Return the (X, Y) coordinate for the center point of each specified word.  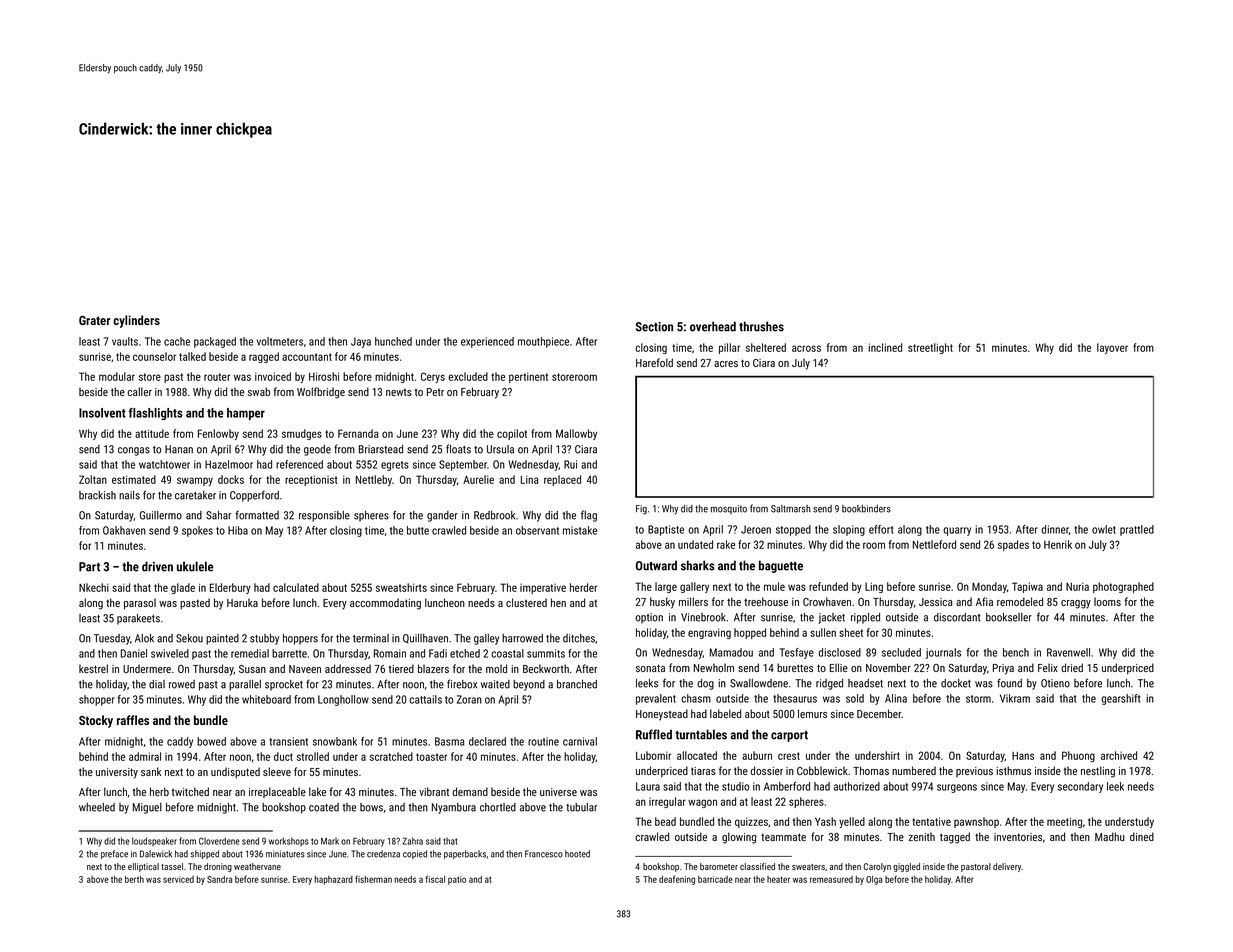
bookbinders (866, 509)
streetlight (930, 348)
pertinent (528, 377)
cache (177, 341)
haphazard (334, 880)
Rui (570, 464)
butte (418, 530)
